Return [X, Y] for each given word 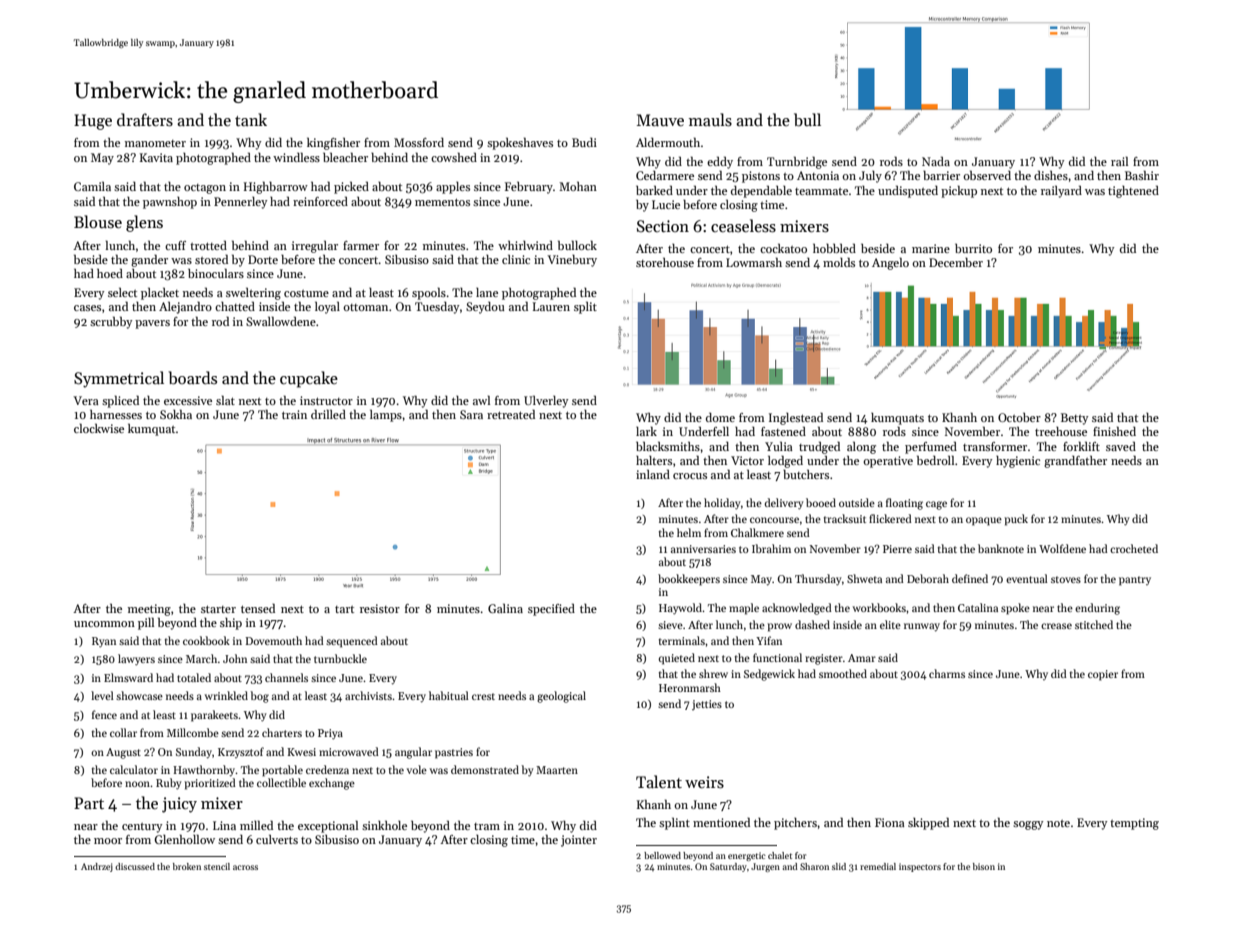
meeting [149, 610]
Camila [92, 186]
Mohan [578, 186]
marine [931, 248]
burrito [973, 248]
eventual [1027, 578]
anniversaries [703, 549]
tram [487, 826]
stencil [217, 866]
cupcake [309, 379]
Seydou [485, 308]
